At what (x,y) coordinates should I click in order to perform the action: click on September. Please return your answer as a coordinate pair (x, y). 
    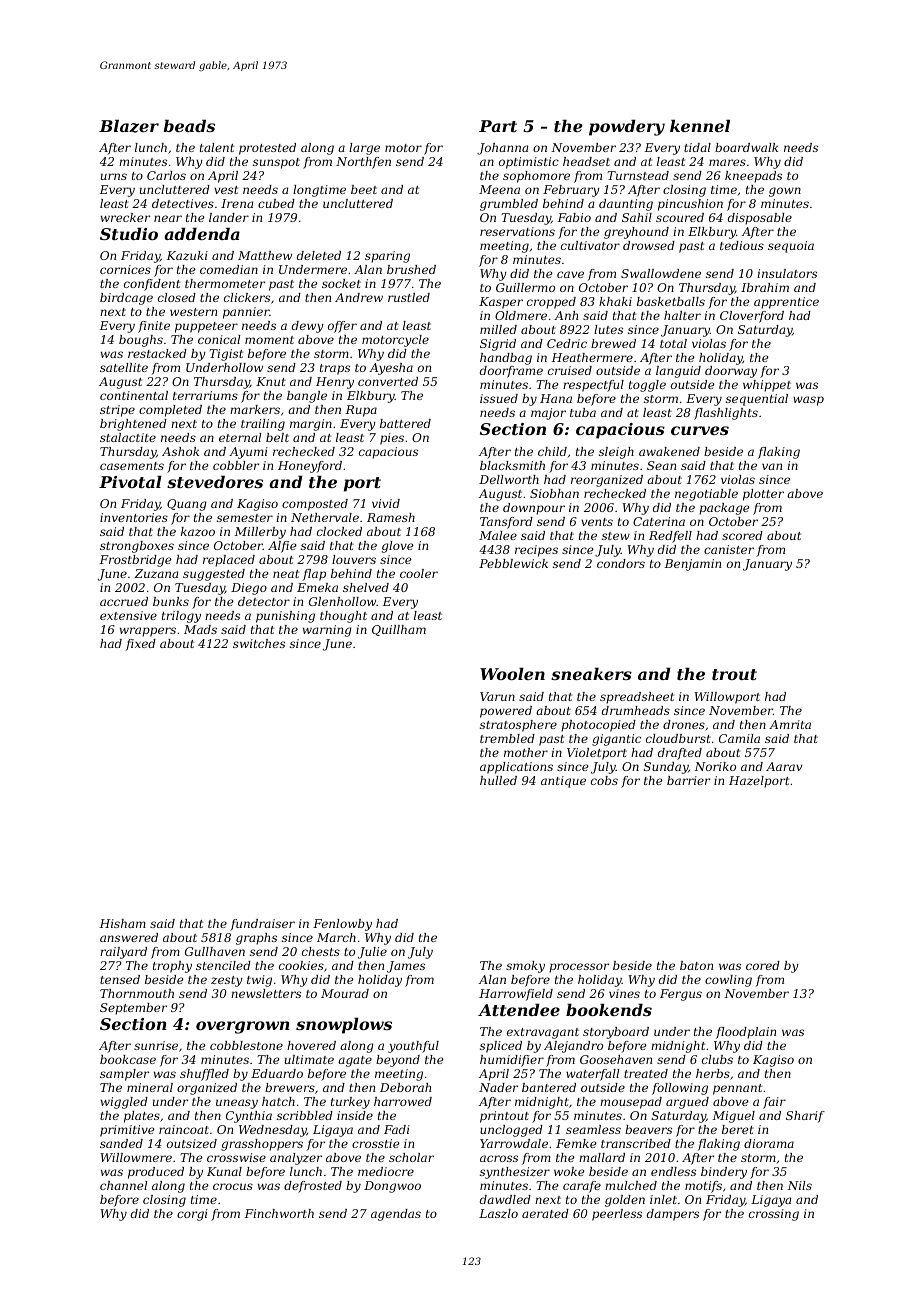
    Looking at the image, I should click on (133, 1009).
